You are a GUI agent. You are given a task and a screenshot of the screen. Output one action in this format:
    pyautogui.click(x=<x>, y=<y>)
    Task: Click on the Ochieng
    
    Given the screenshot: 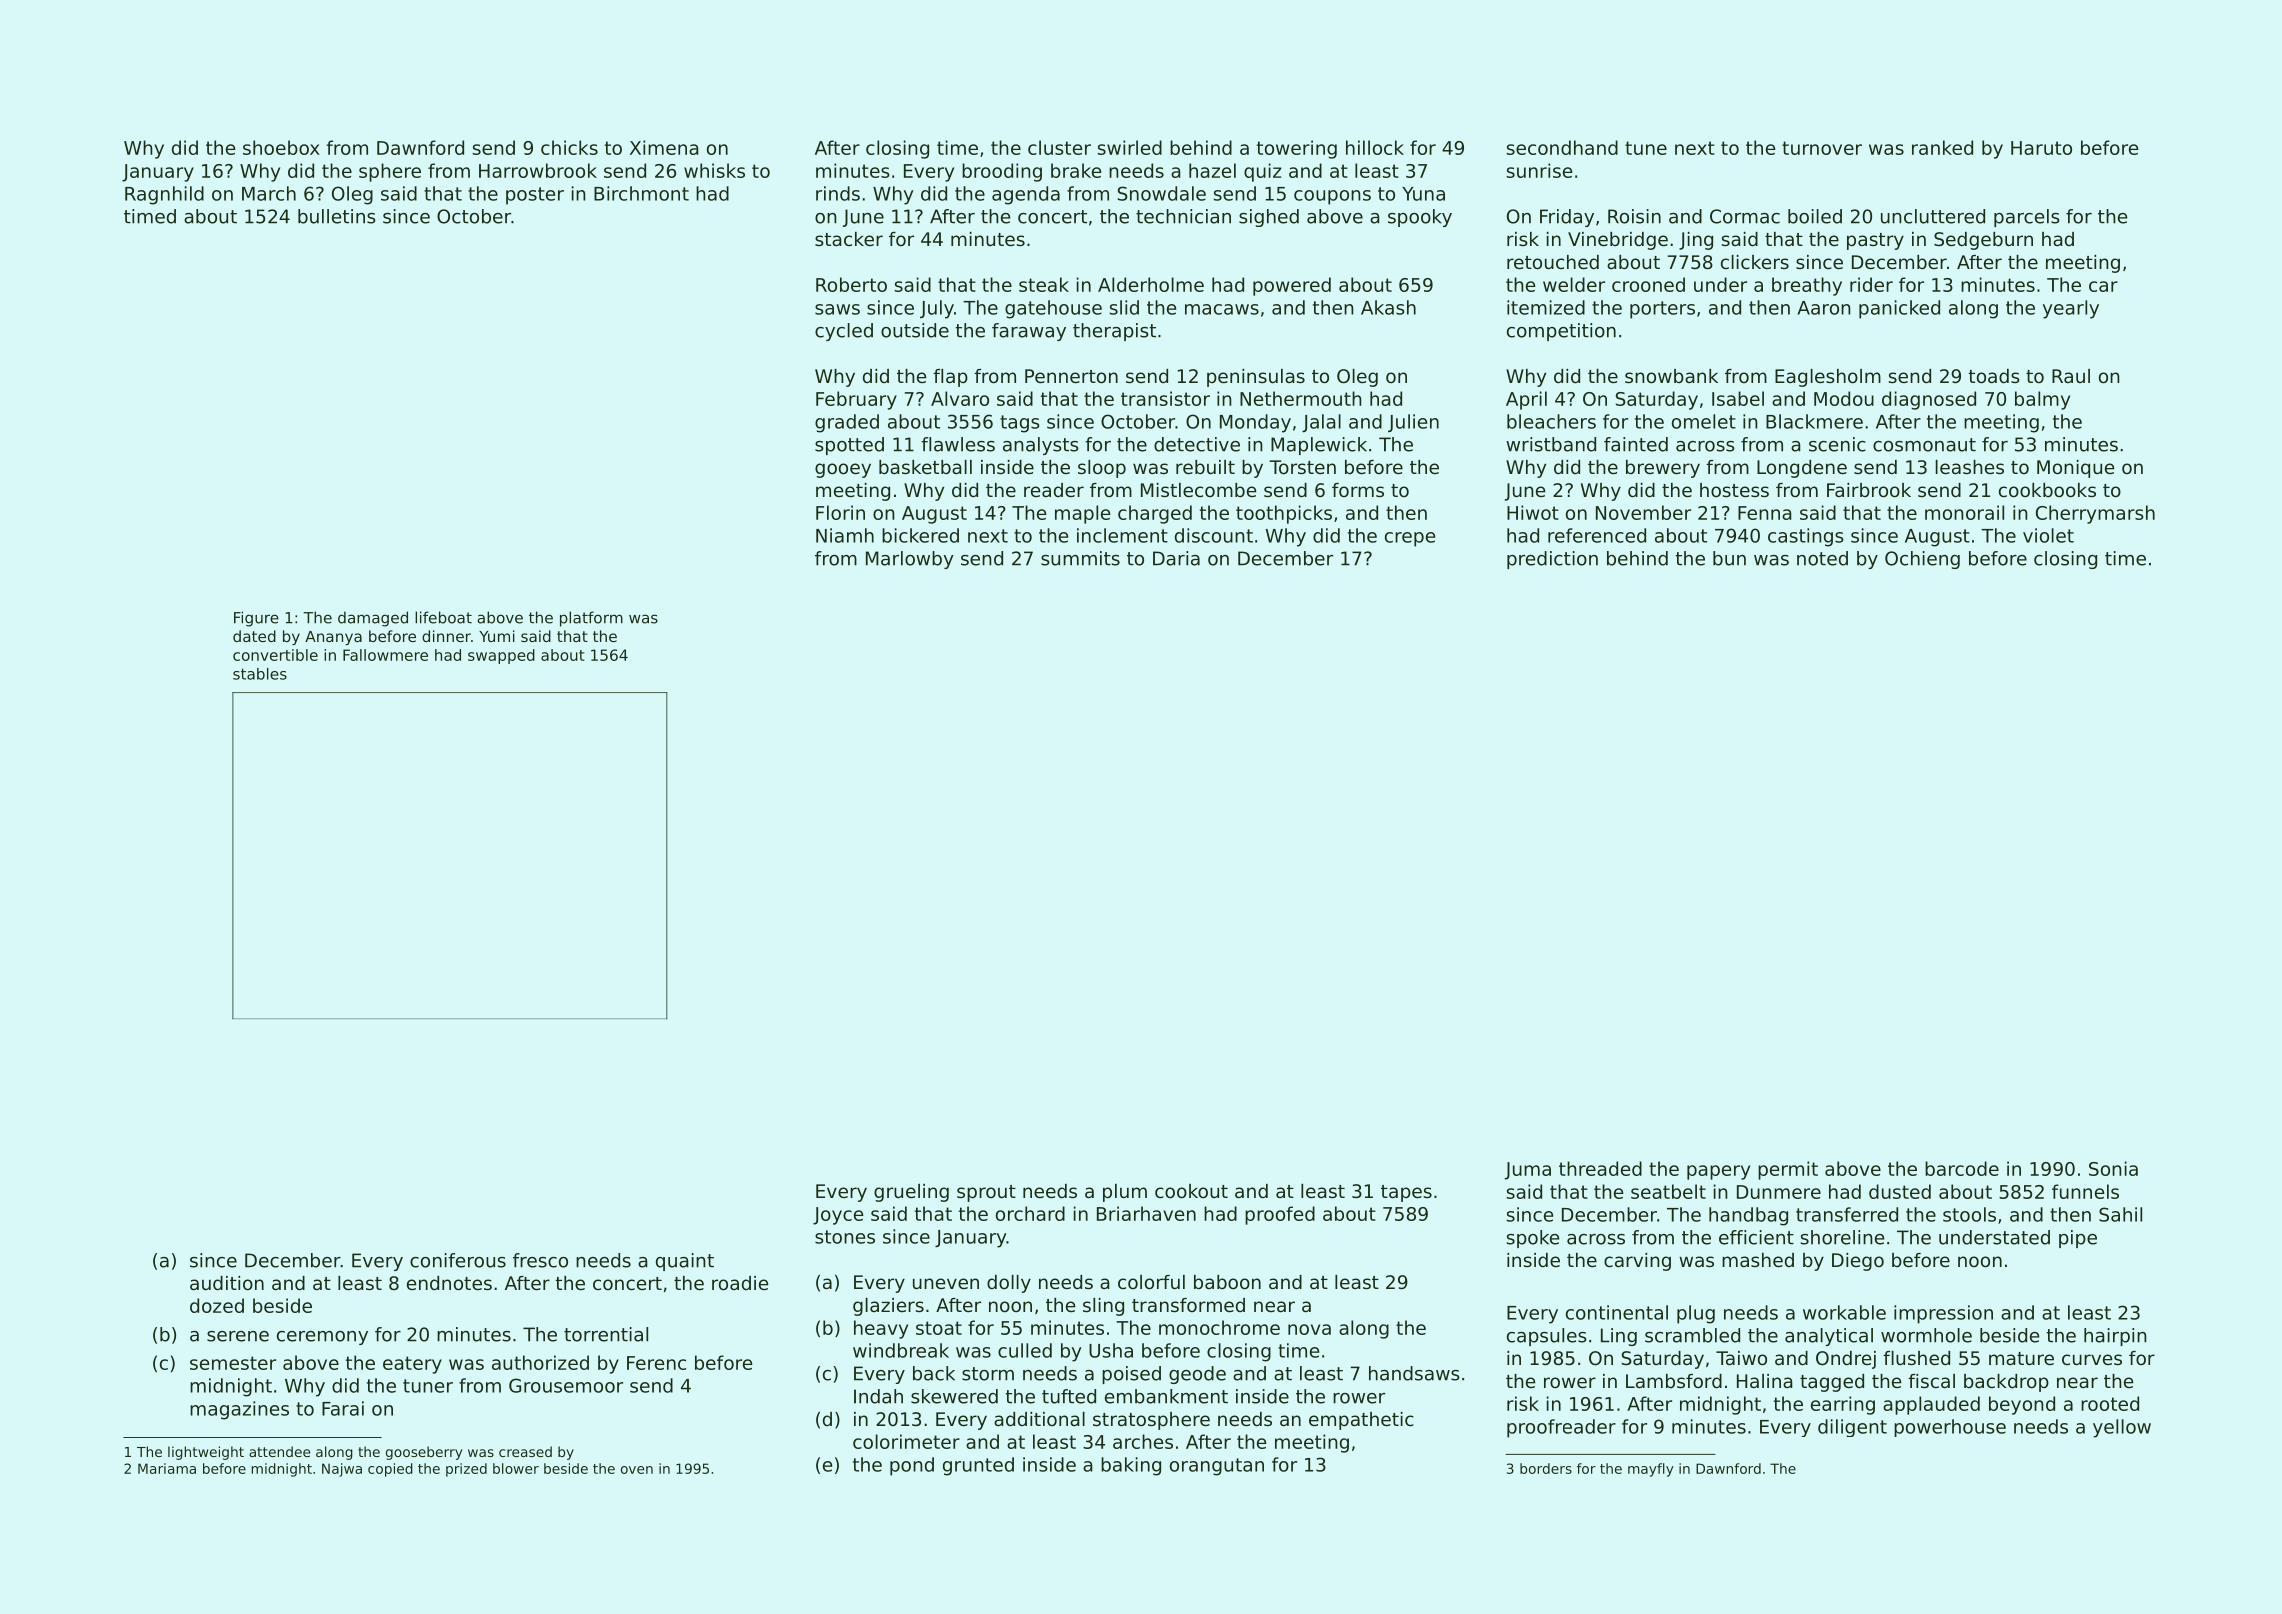 What is the action you would take?
    pyautogui.click(x=1922, y=560)
